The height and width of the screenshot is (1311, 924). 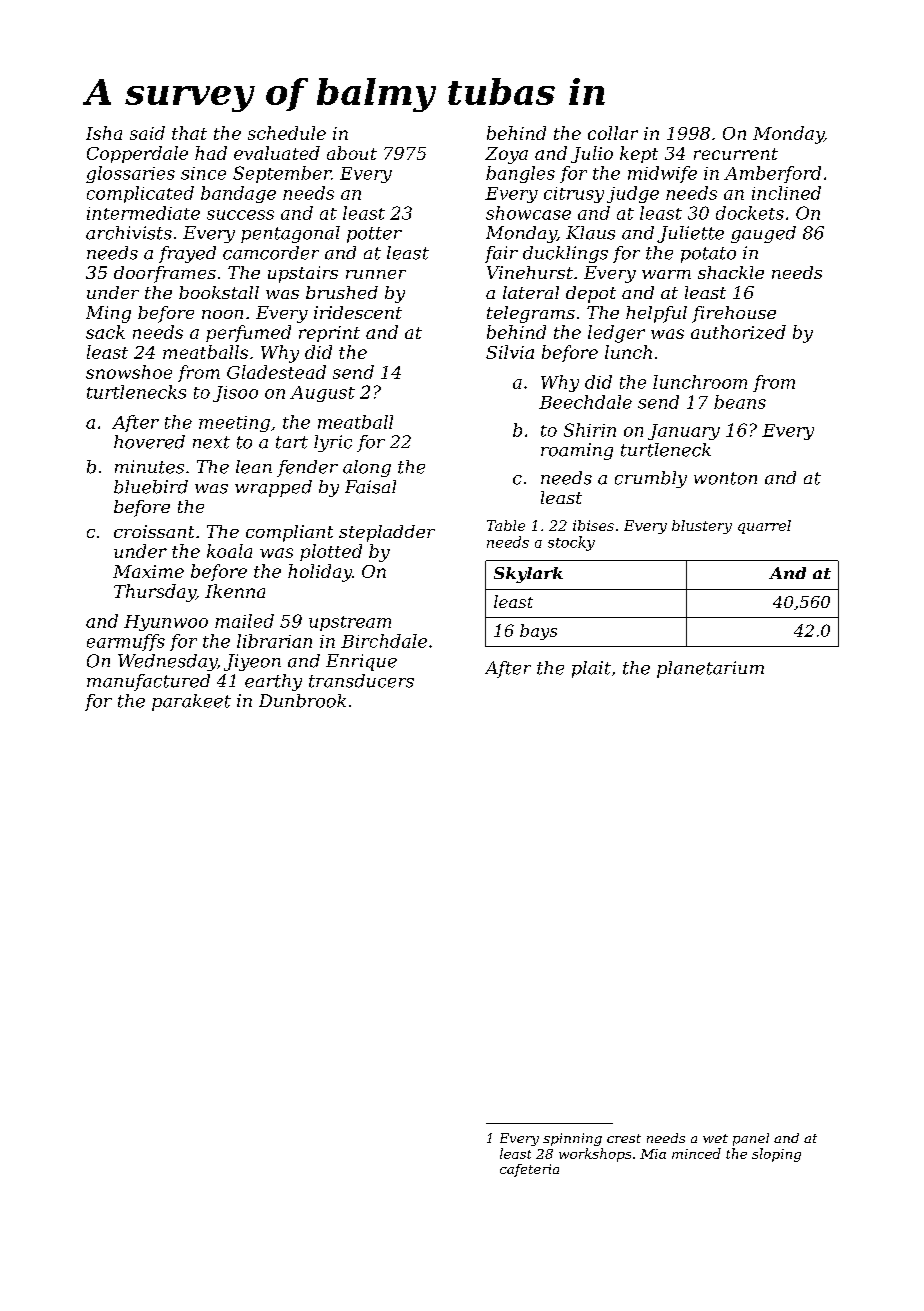 I want to click on snowshoe, so click(x=129, y=372).
